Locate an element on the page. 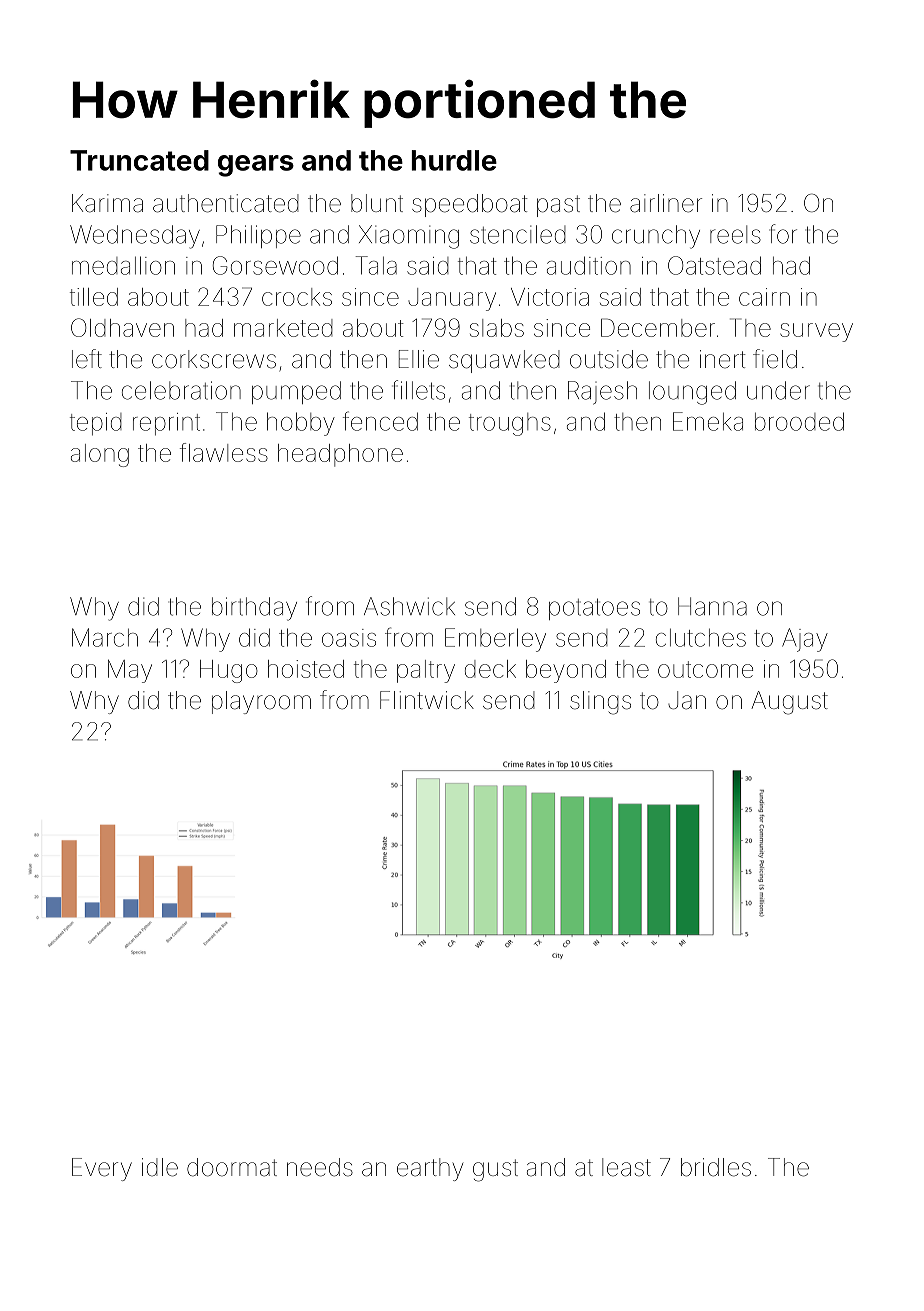 The width and height of the page is (924, 1311). survey is located at coordinates (816, 332).
